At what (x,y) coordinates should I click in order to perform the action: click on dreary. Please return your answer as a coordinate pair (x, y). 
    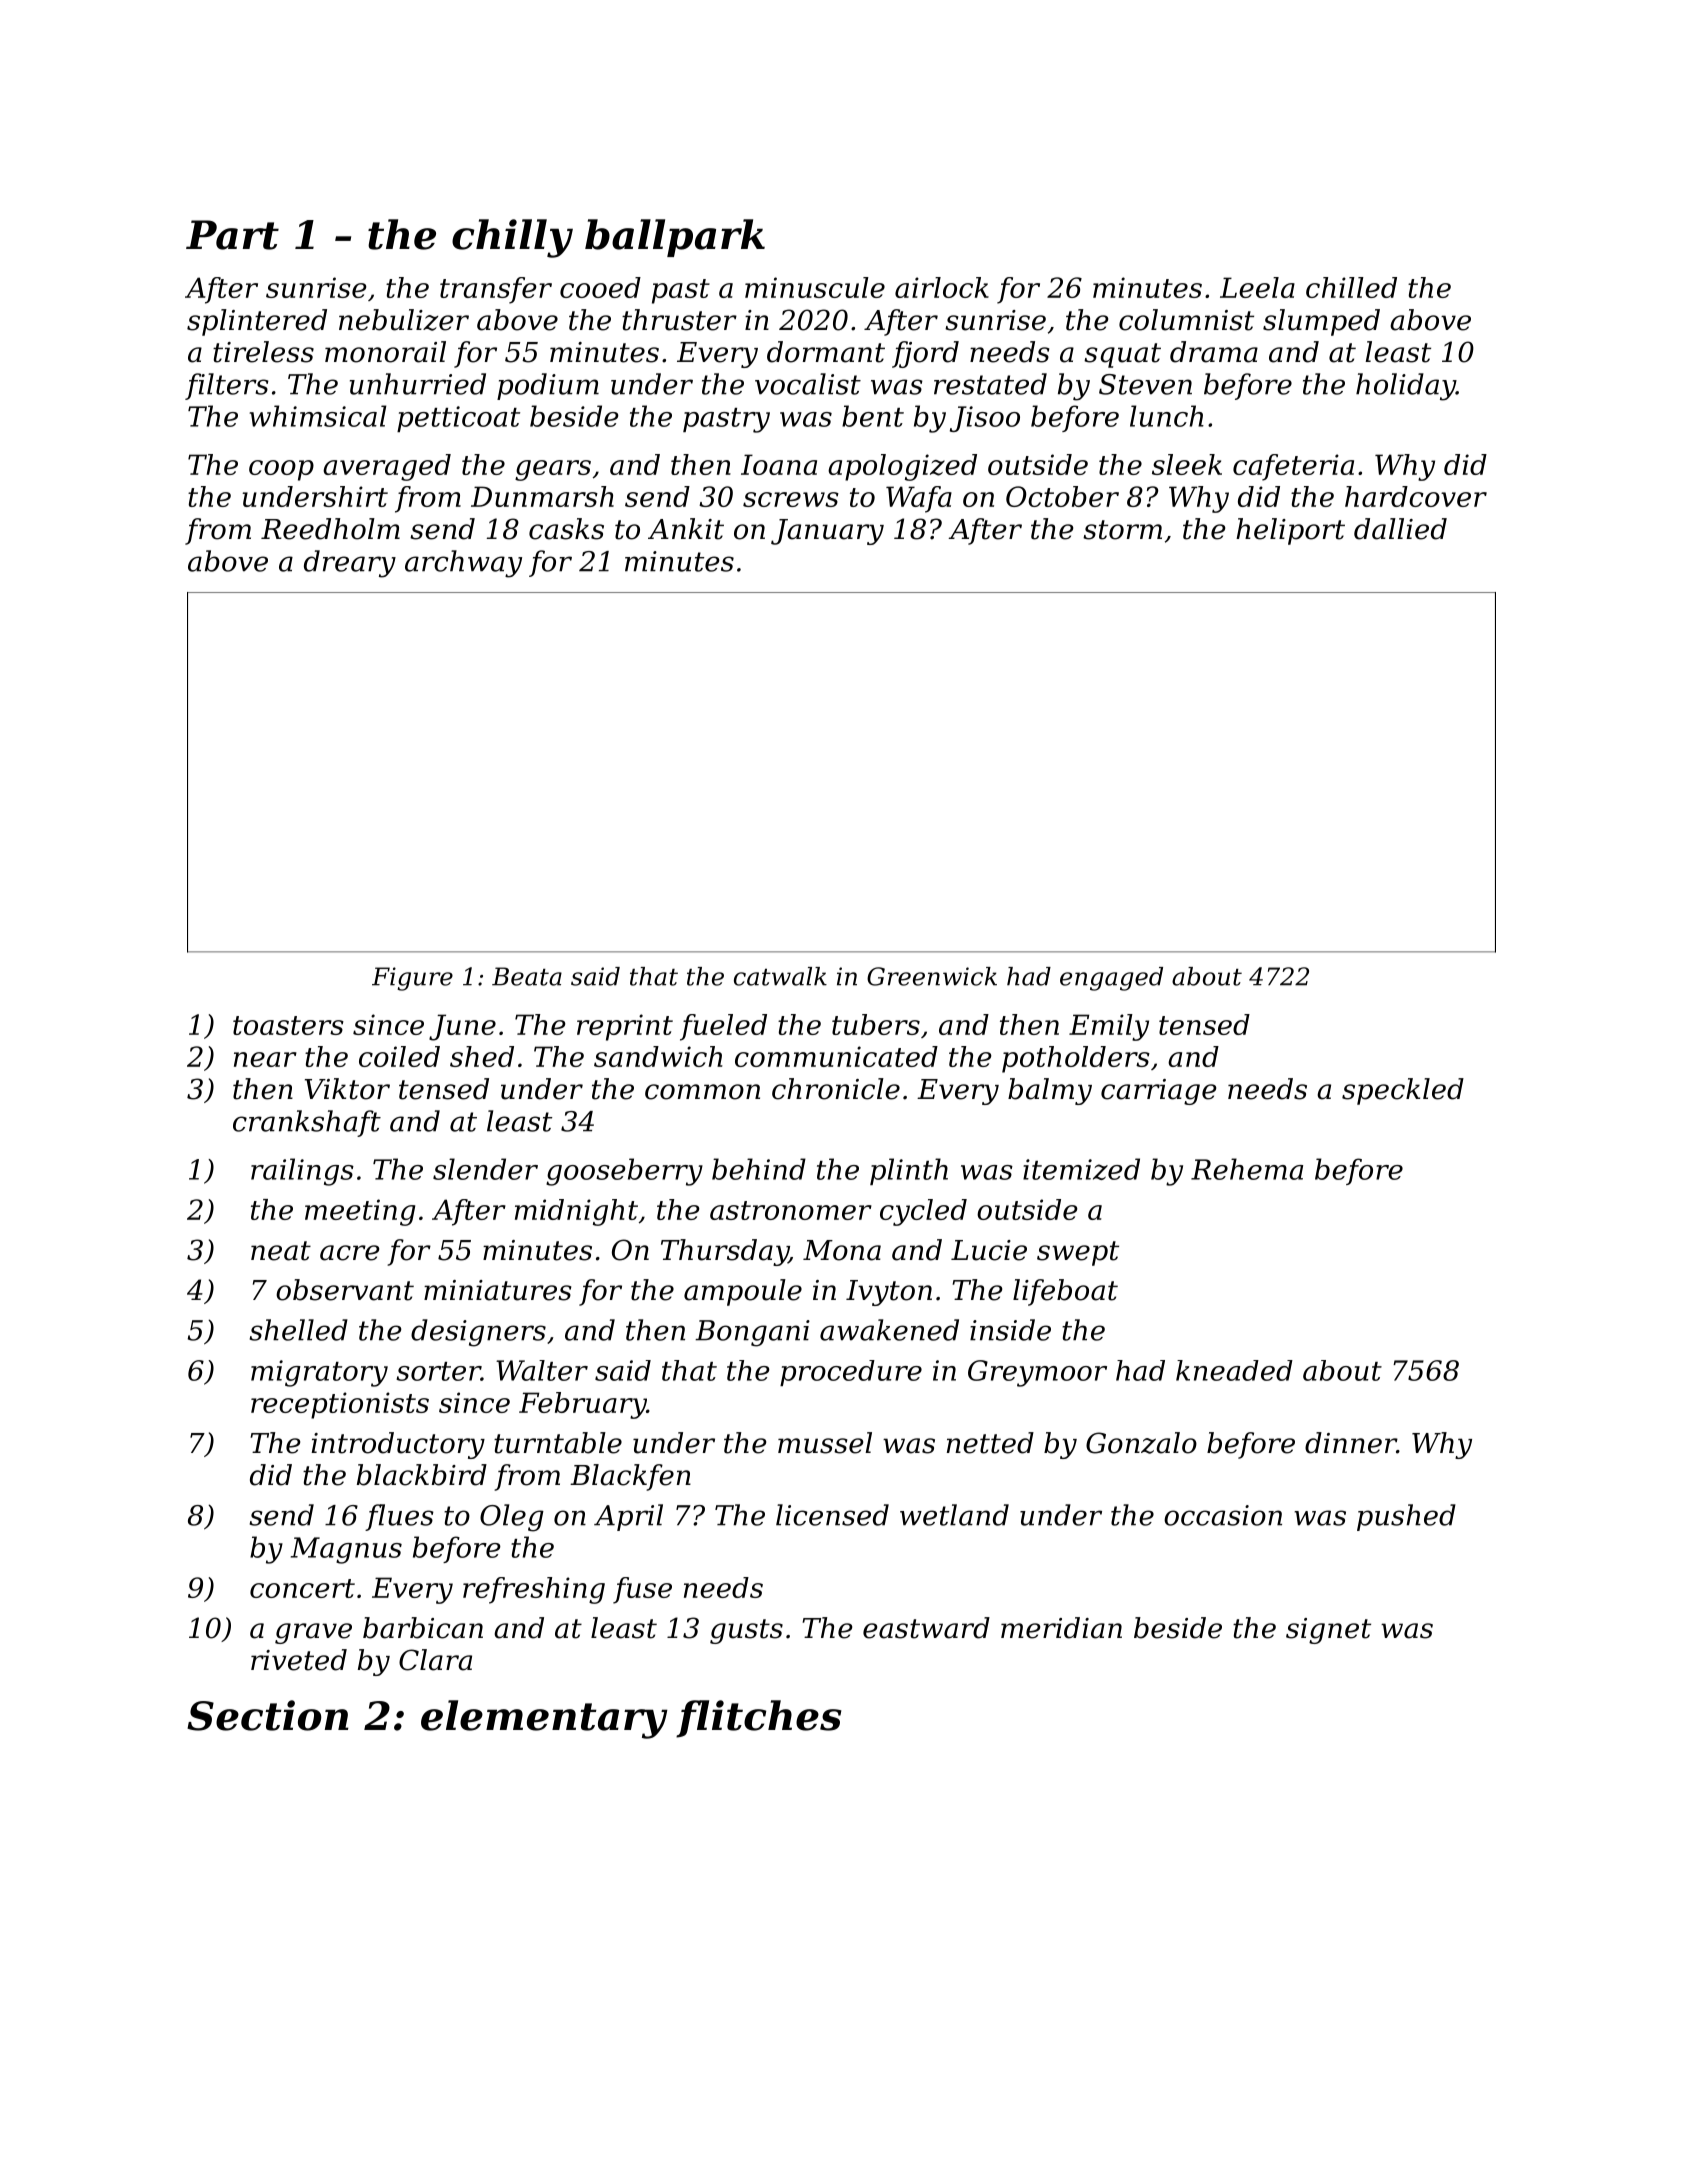
    Looking at the image, I should click on (350, 564).
